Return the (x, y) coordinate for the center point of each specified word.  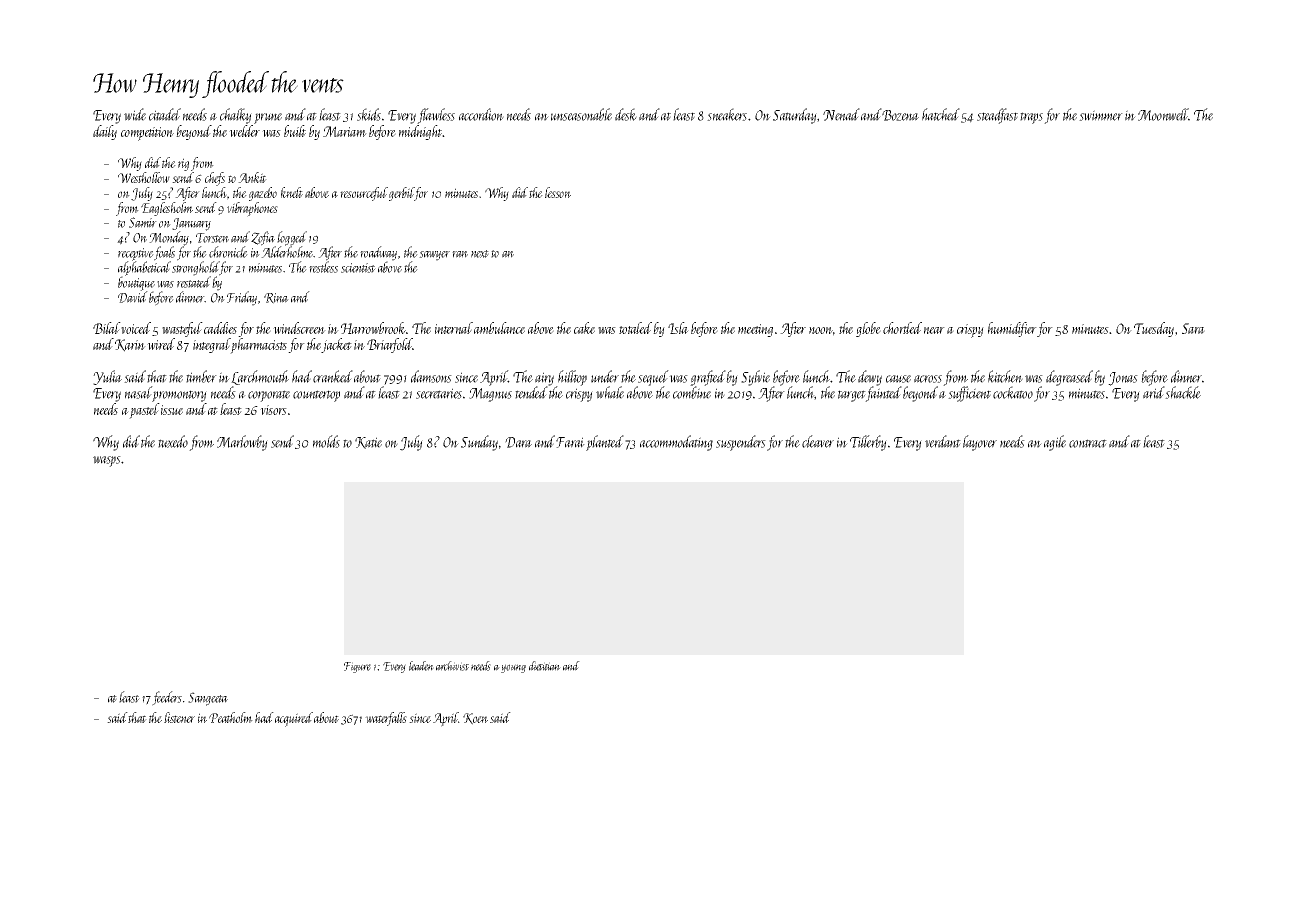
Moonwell (1163, 114)
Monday (169, 238)
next (480, 254)
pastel (144, 411)
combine (692, 392)
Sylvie (755, 378)
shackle (1183, 392)
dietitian (545, 666)
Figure (357, 667)
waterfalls (386, 719)
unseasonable (581, 114)
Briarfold (390, 345)
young (513, 668)
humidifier (1012, 329)
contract (1088, 443)
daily (105, 132)
